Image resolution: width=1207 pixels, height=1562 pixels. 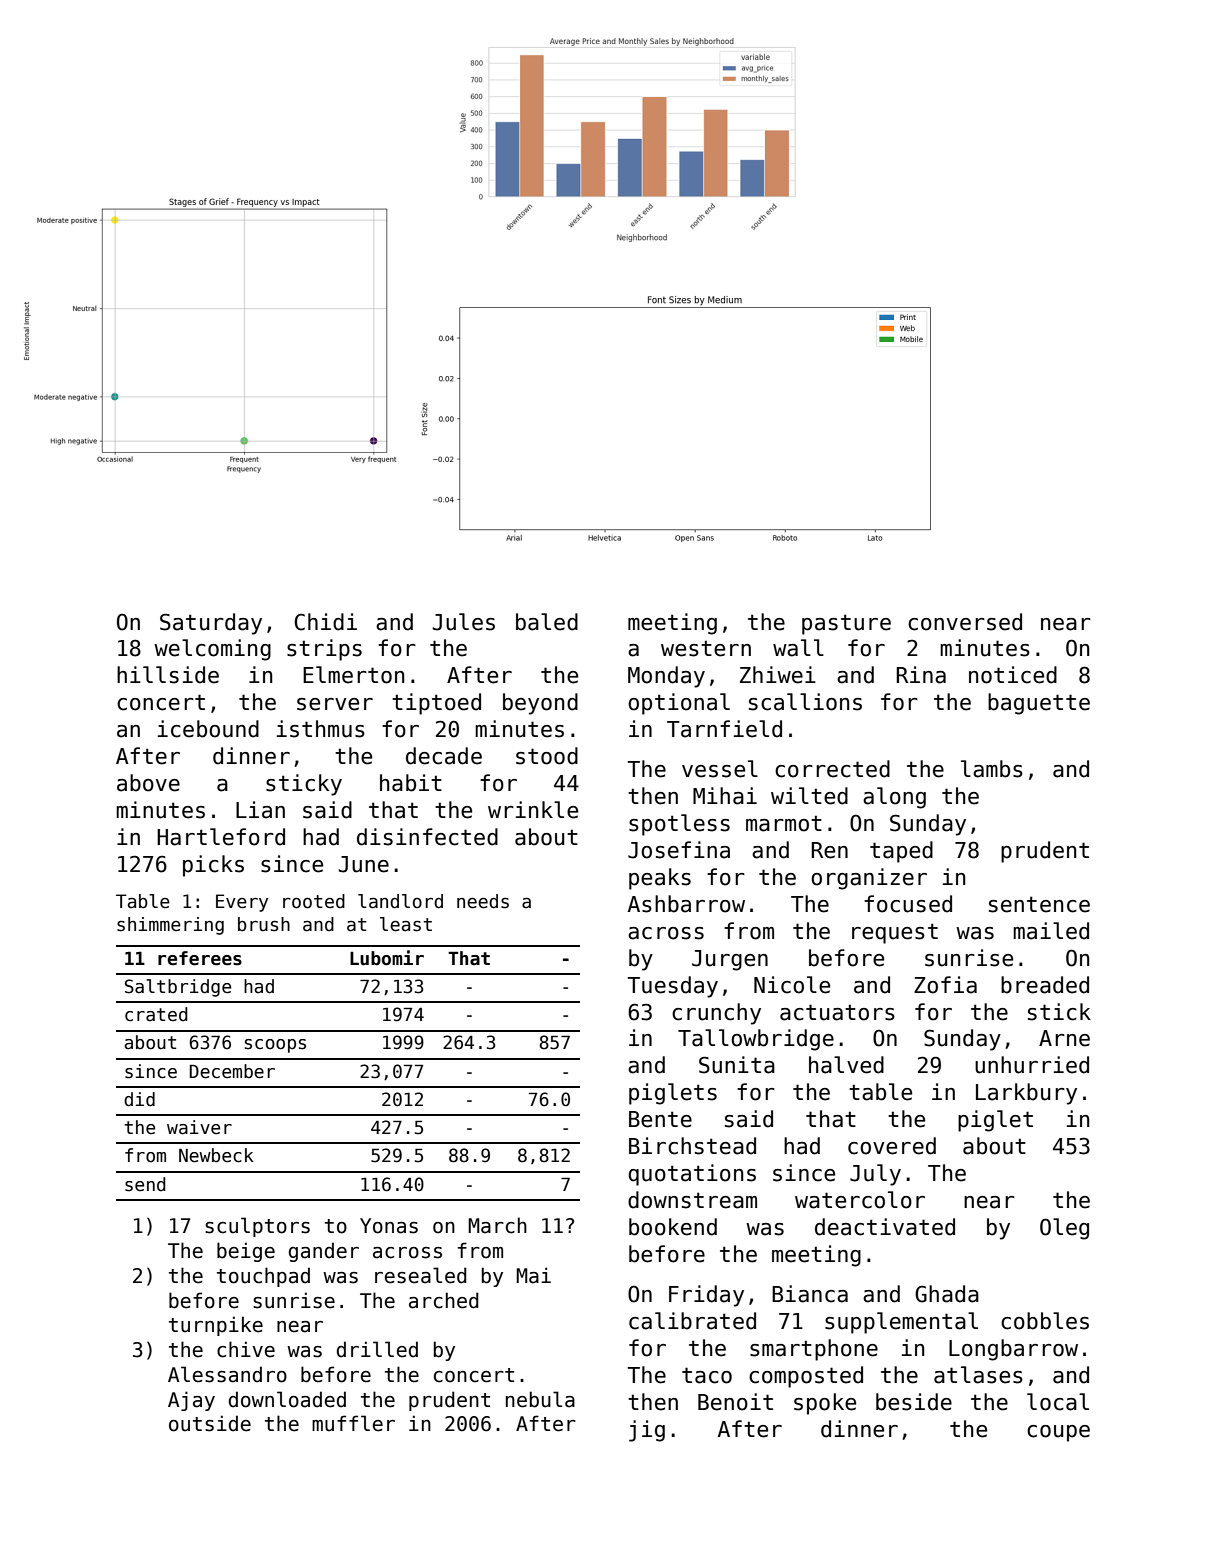 I want to click on Larkbury, so click(x=1026, y=1094).
